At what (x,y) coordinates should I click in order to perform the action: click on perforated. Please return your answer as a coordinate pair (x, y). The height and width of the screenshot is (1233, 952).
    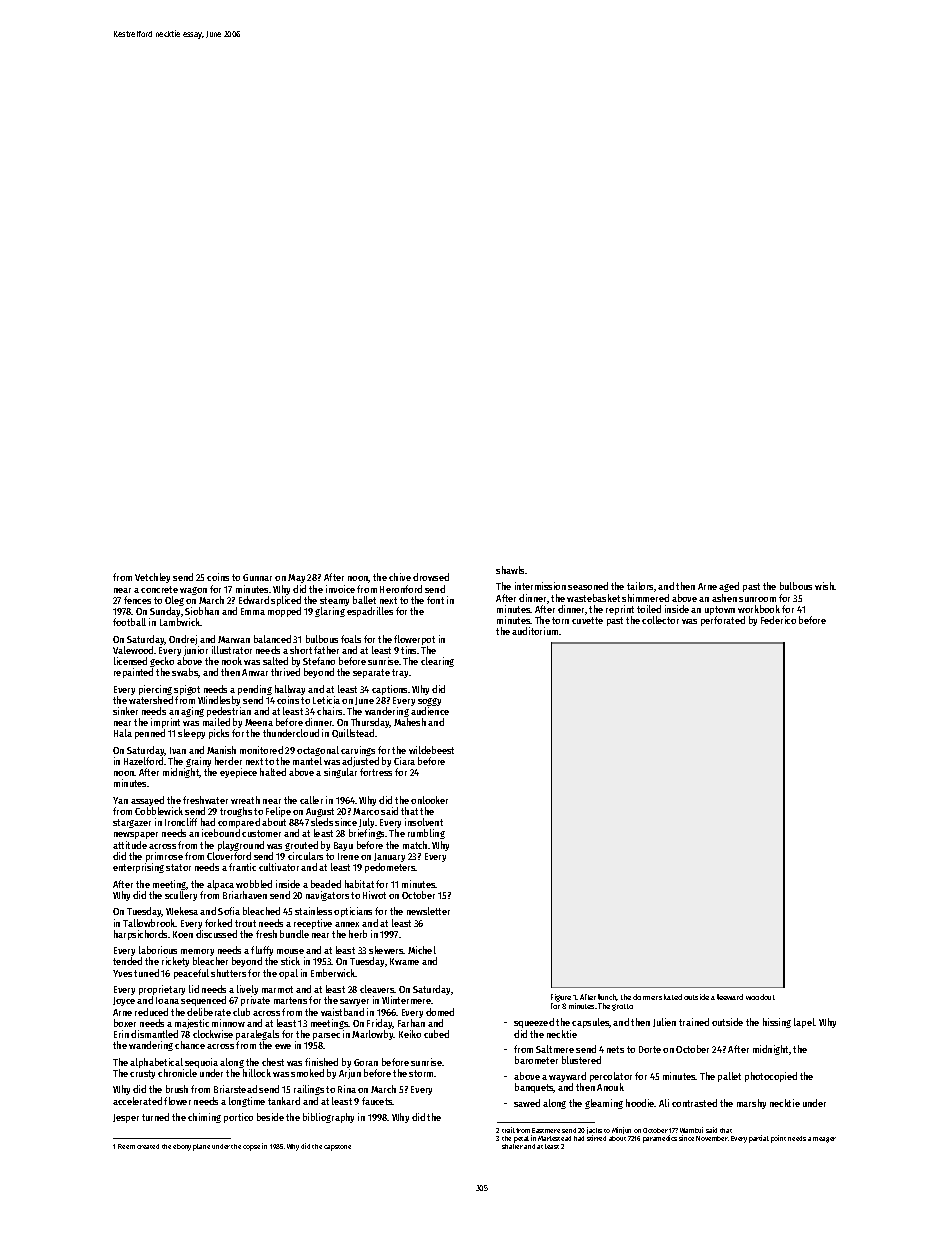
    Looking at the image, I should click on (723, 621).
